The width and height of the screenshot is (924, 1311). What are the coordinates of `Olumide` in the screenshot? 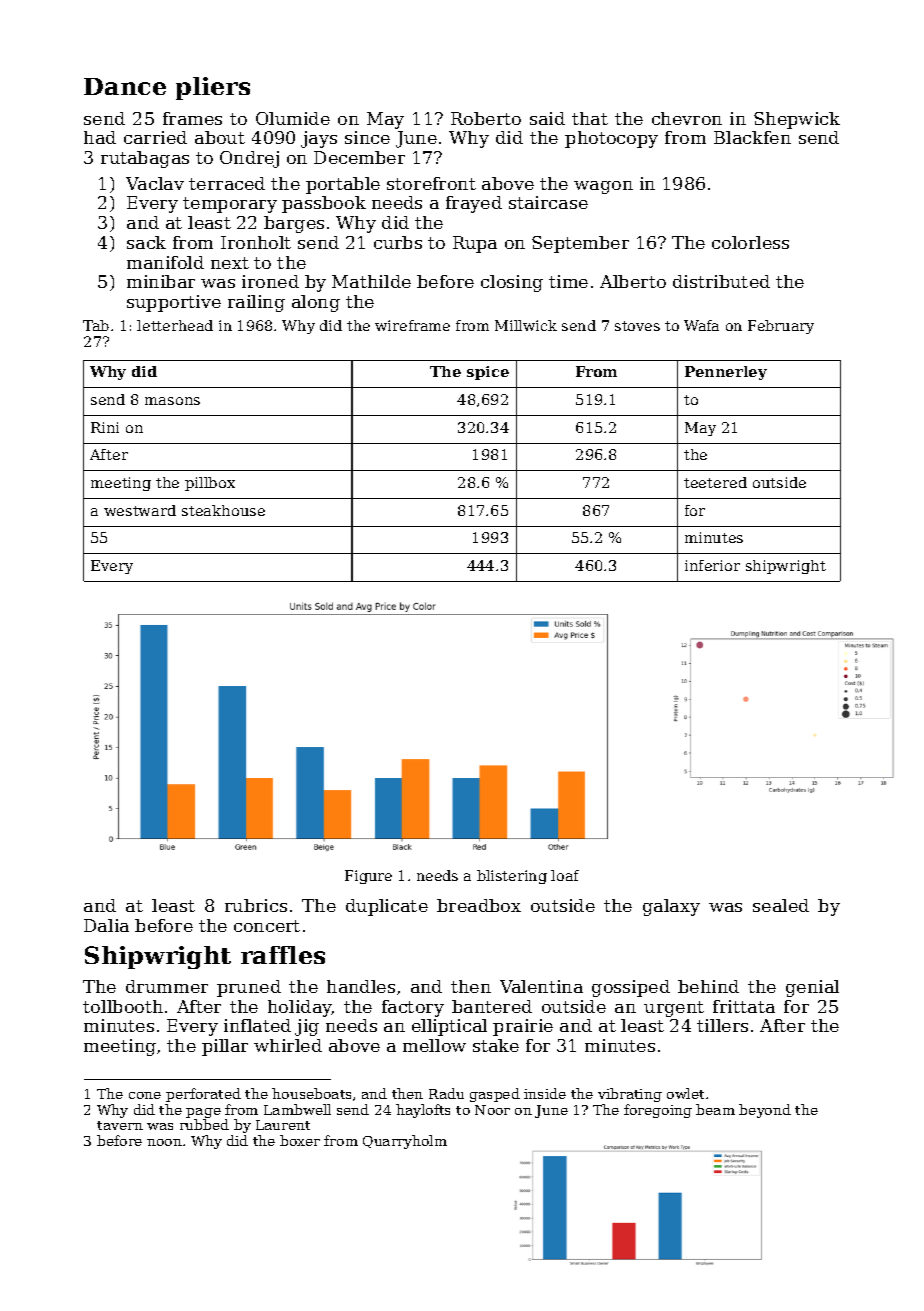 It's located at (293, 118).
